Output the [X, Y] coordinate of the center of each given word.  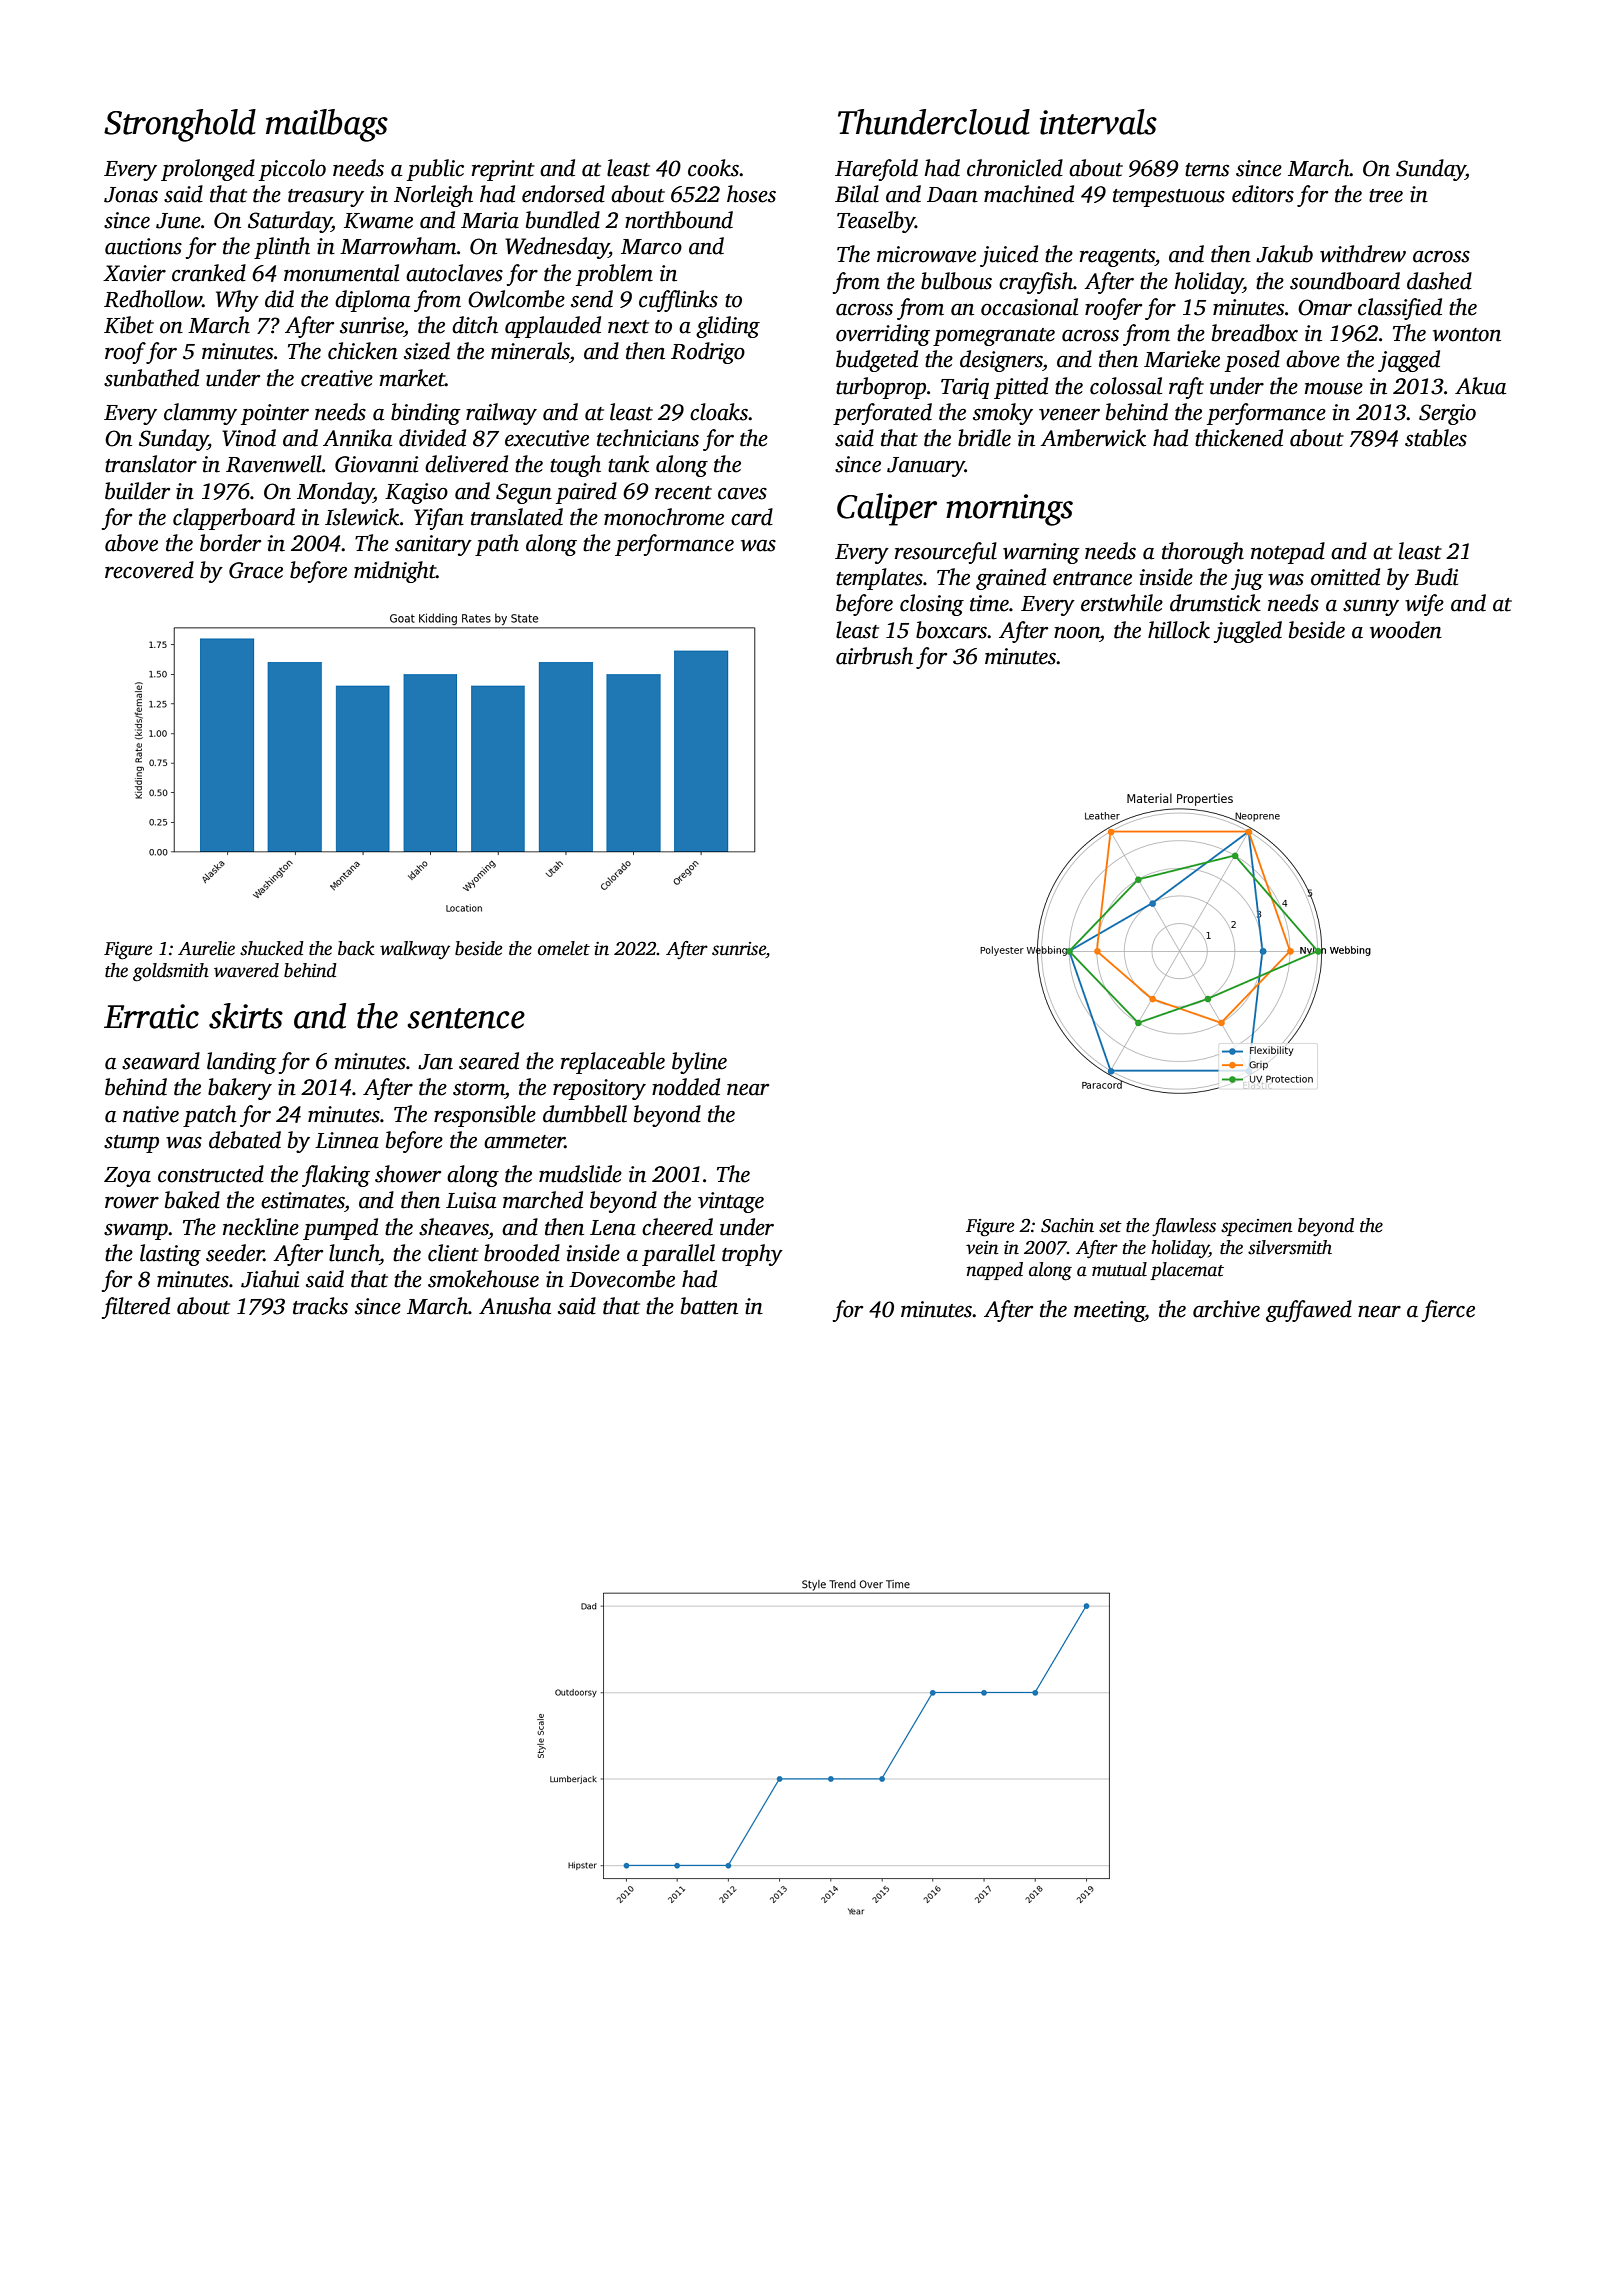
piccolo [292, 170]
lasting [170, 1255]
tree [1386, 196]
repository [599, 1089]
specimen [1256, 1227]
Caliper [887, 509]
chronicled [1015, 168]
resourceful [946, 553]
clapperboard [234, 519]
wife [1424, 605]
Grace [256, 570]
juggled [1248, 632]
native [151, 1114]
